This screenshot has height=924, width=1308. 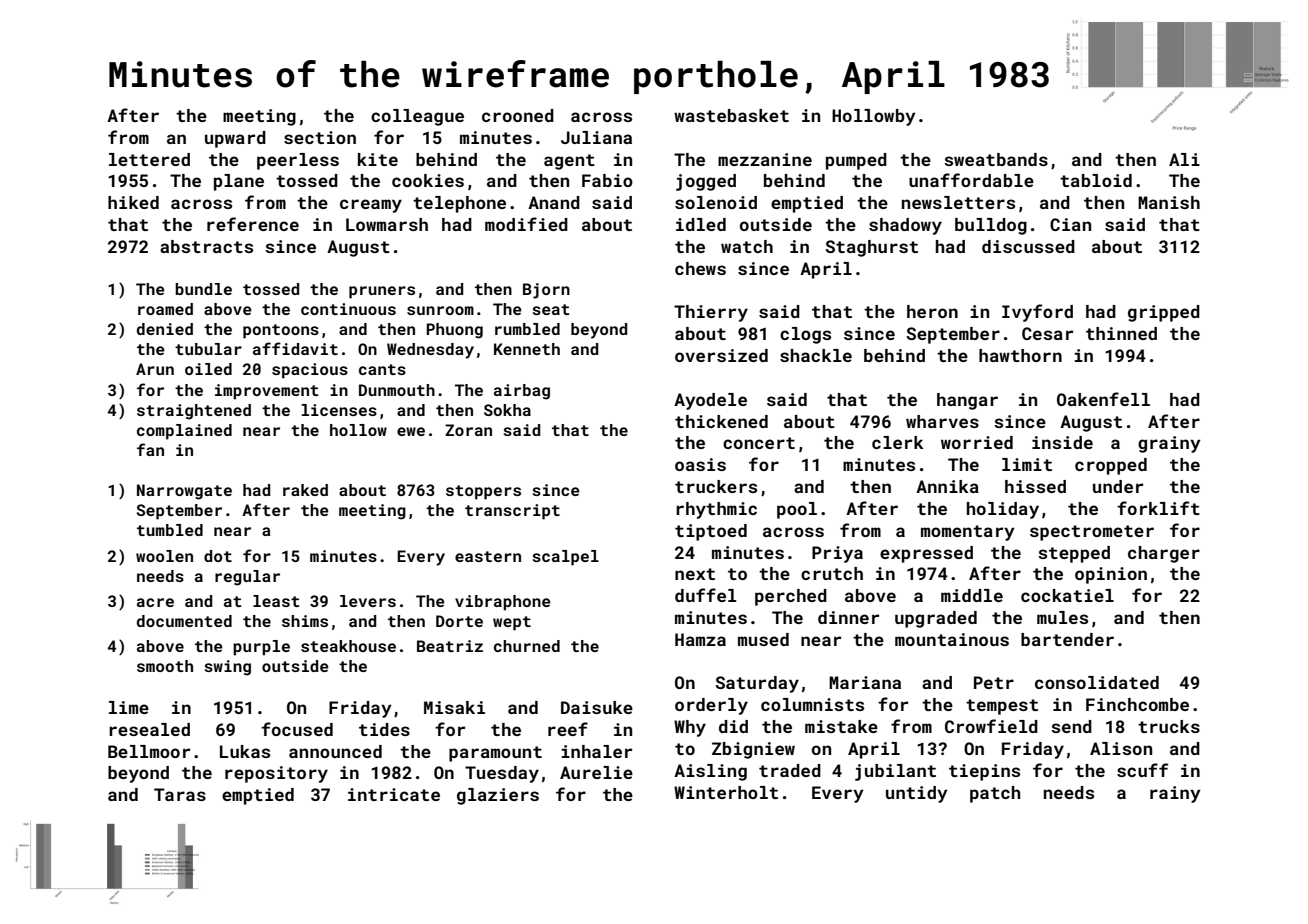 I want to click on sweatbands, so click(x=996, y=159).
